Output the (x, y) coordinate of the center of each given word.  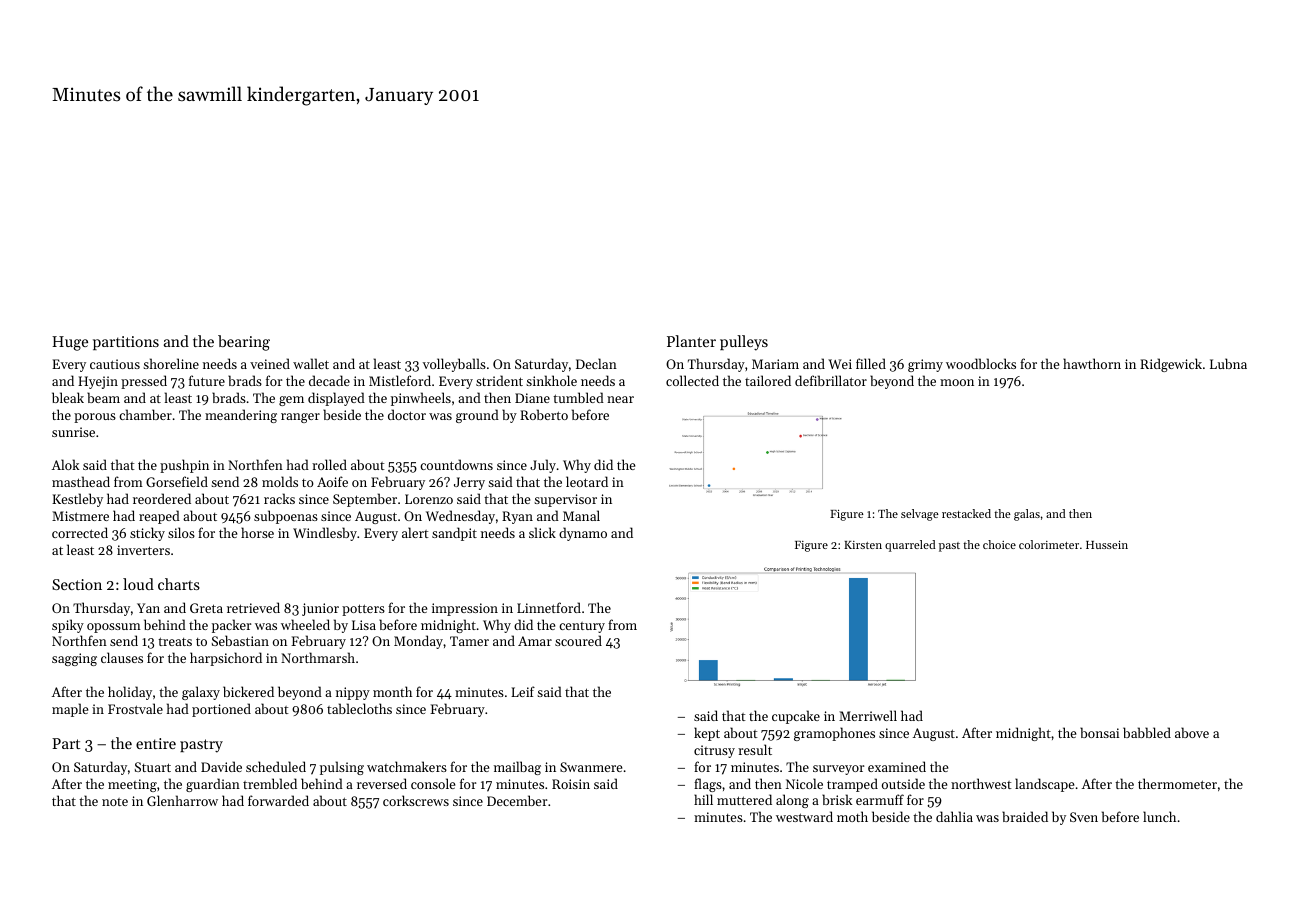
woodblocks (981, 363)
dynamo (583, 534)
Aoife (332, 481)
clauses (122, 657)
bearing (244, 343)
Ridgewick (1171, 365)
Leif (523, 691)
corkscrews (416, 800)
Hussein (1107, 545)
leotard (587, 481)
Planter (691, 341)
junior (320, 609)
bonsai (1099, 732)
